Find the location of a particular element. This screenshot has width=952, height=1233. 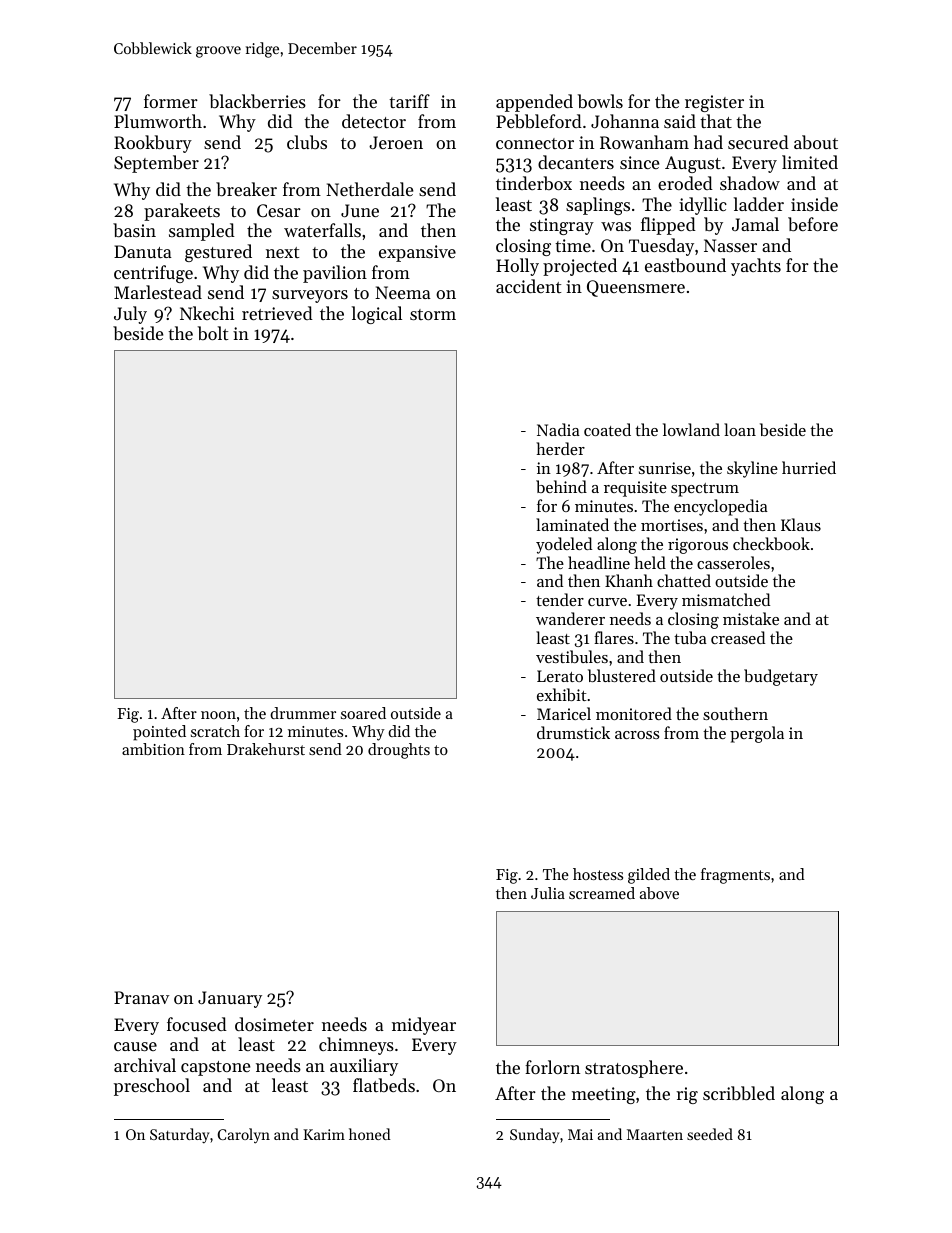

behind is located at coordinates (561, 486).
